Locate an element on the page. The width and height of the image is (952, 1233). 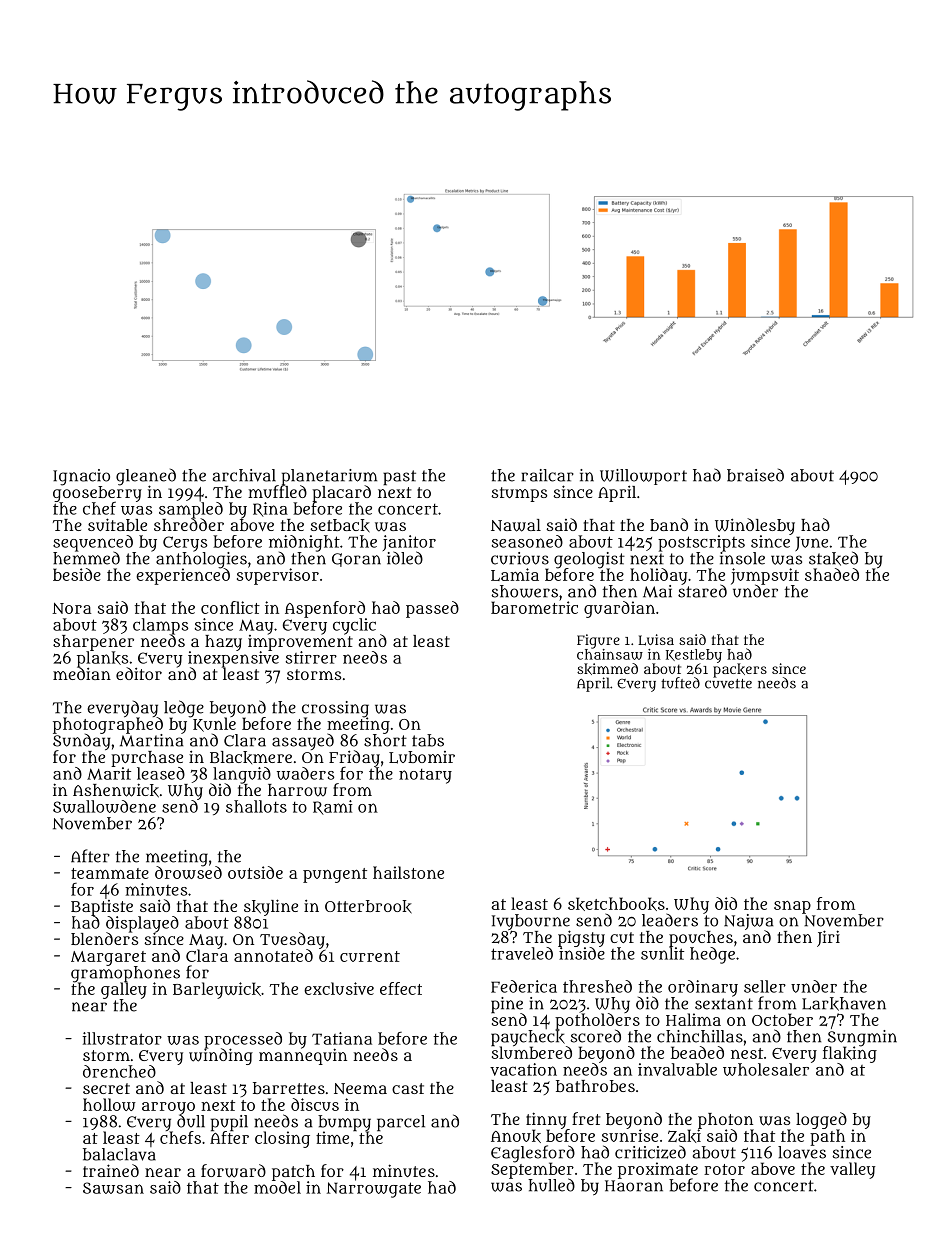
gleaned is located at coordinates (146, 477).
